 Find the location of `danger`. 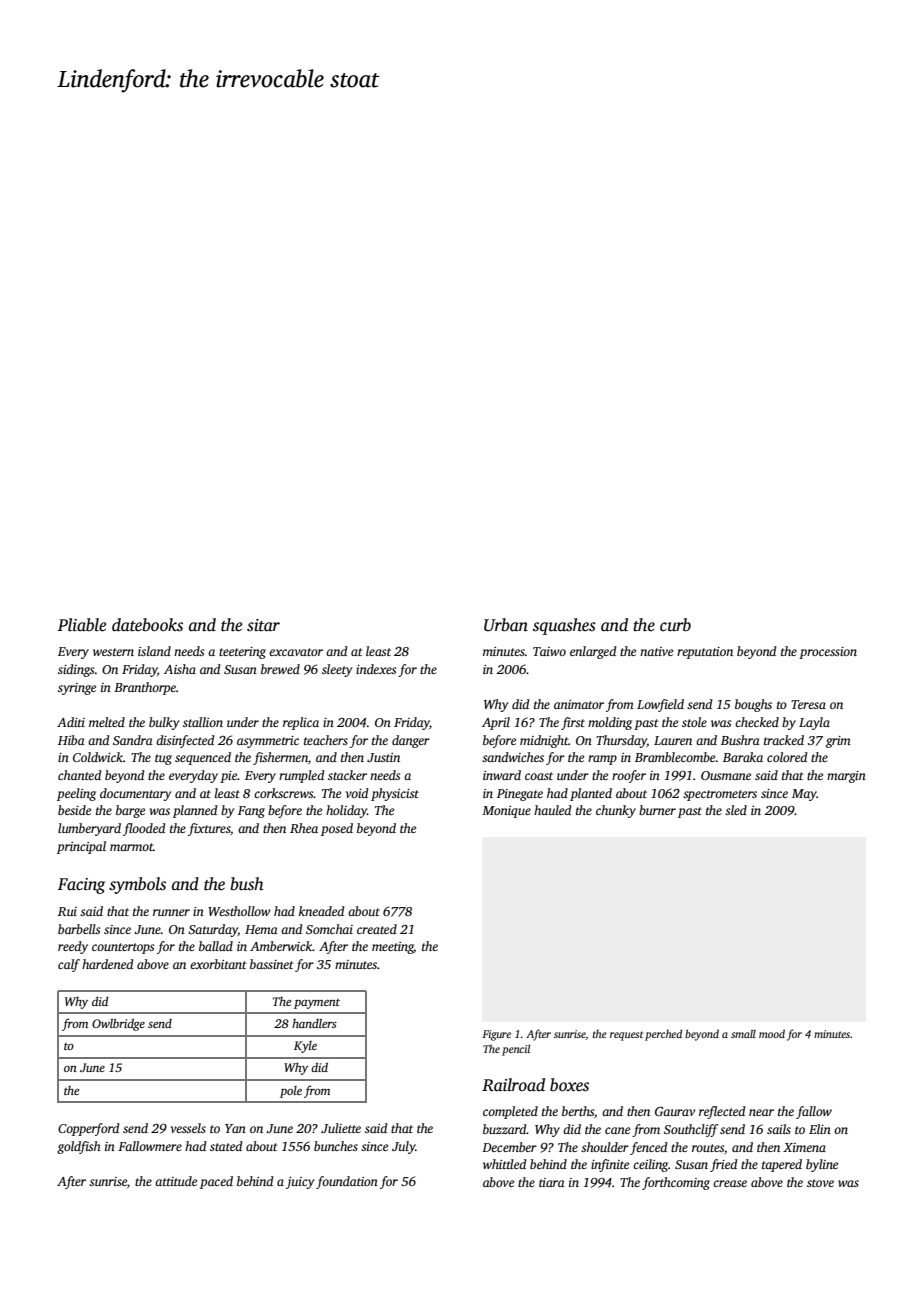

danger is located at coordinates (411, 741).
